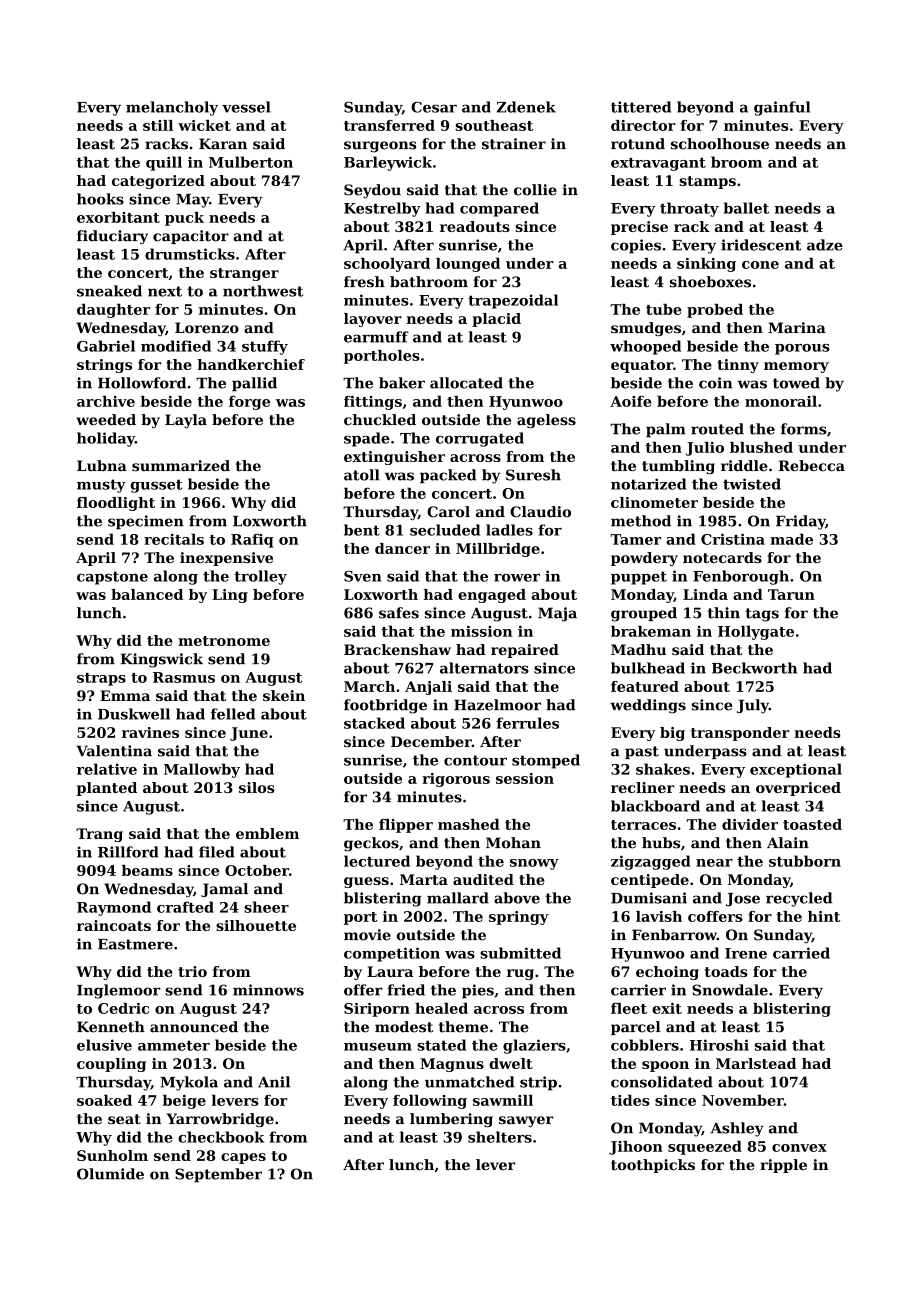 This document has width=924, height=1308. Describe the element at coordinates (382, 209) in the document. I see `Kestrelby` at that location.
